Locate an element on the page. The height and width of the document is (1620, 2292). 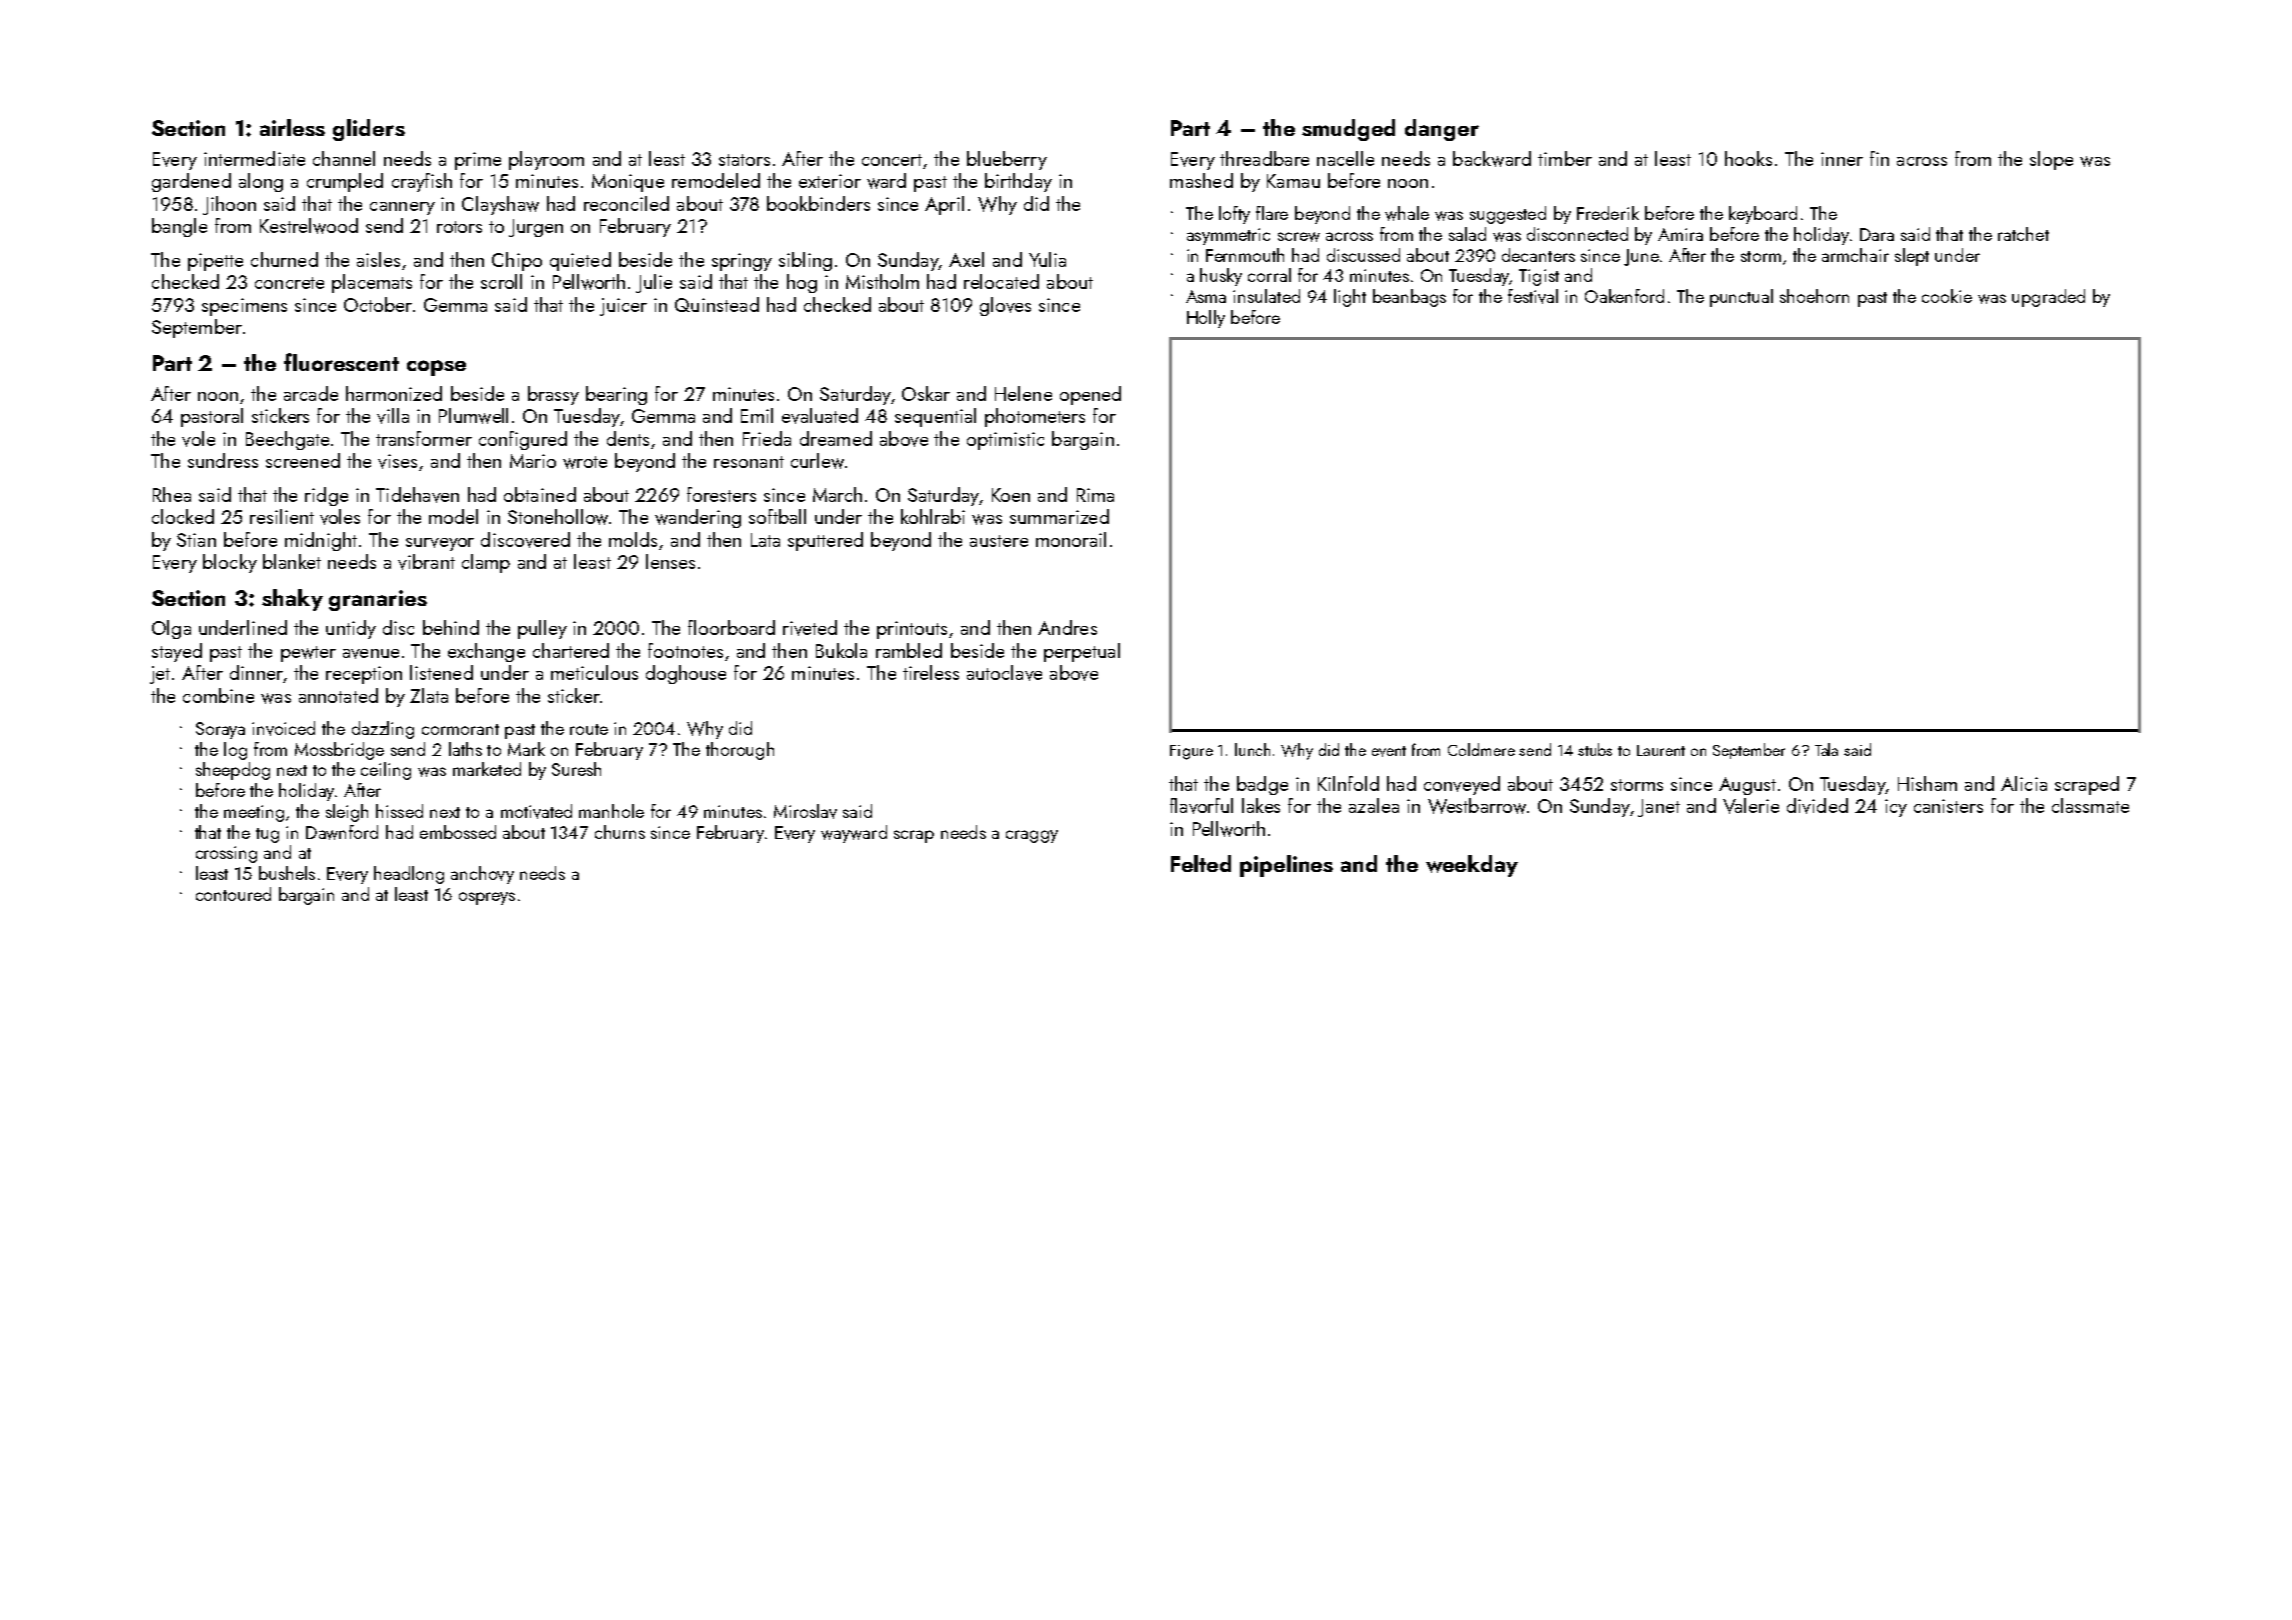
sheepdog is located at coordinates (233, 771).
